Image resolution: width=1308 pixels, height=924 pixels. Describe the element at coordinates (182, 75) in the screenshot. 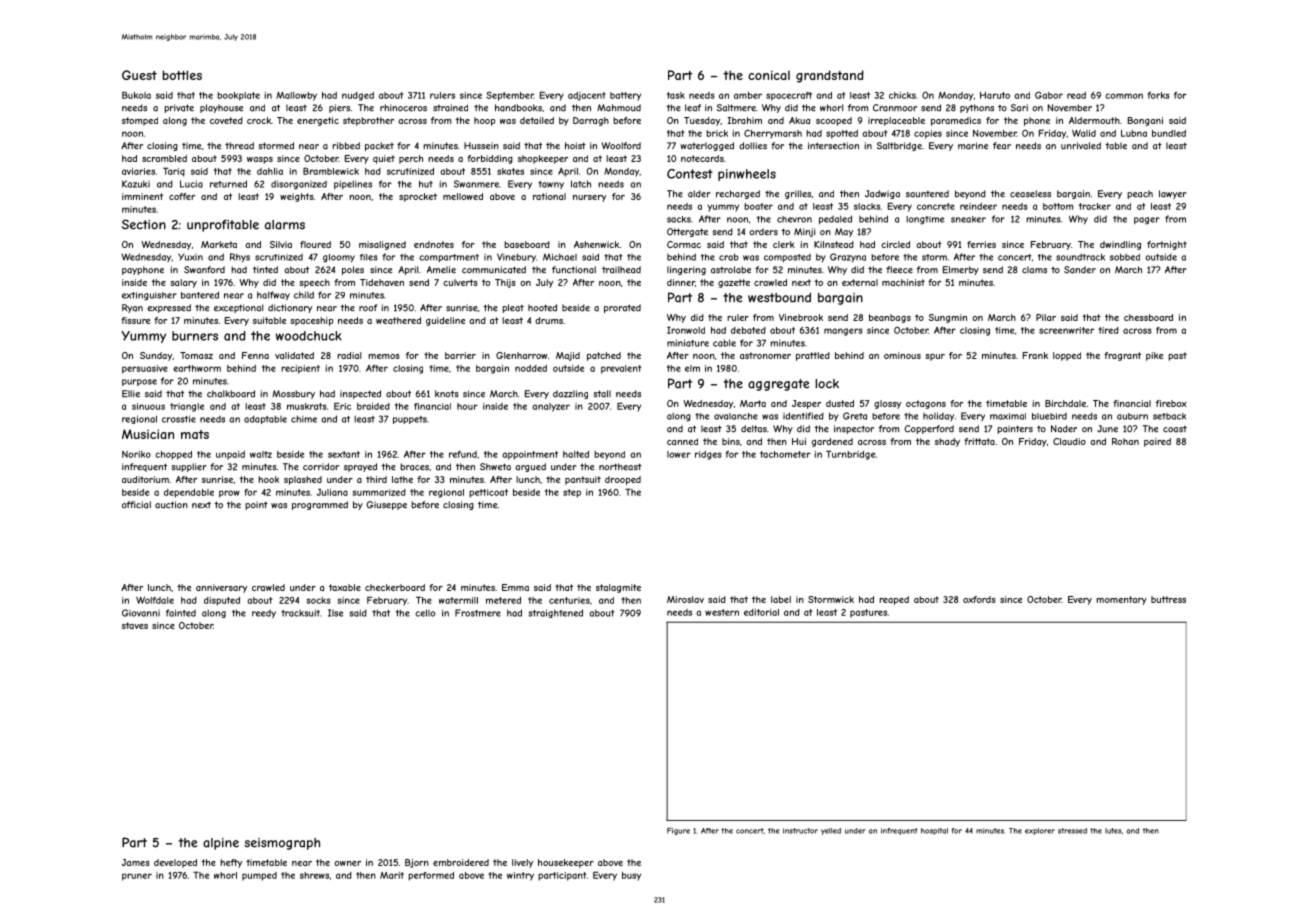

I see `bottles` at that location.
